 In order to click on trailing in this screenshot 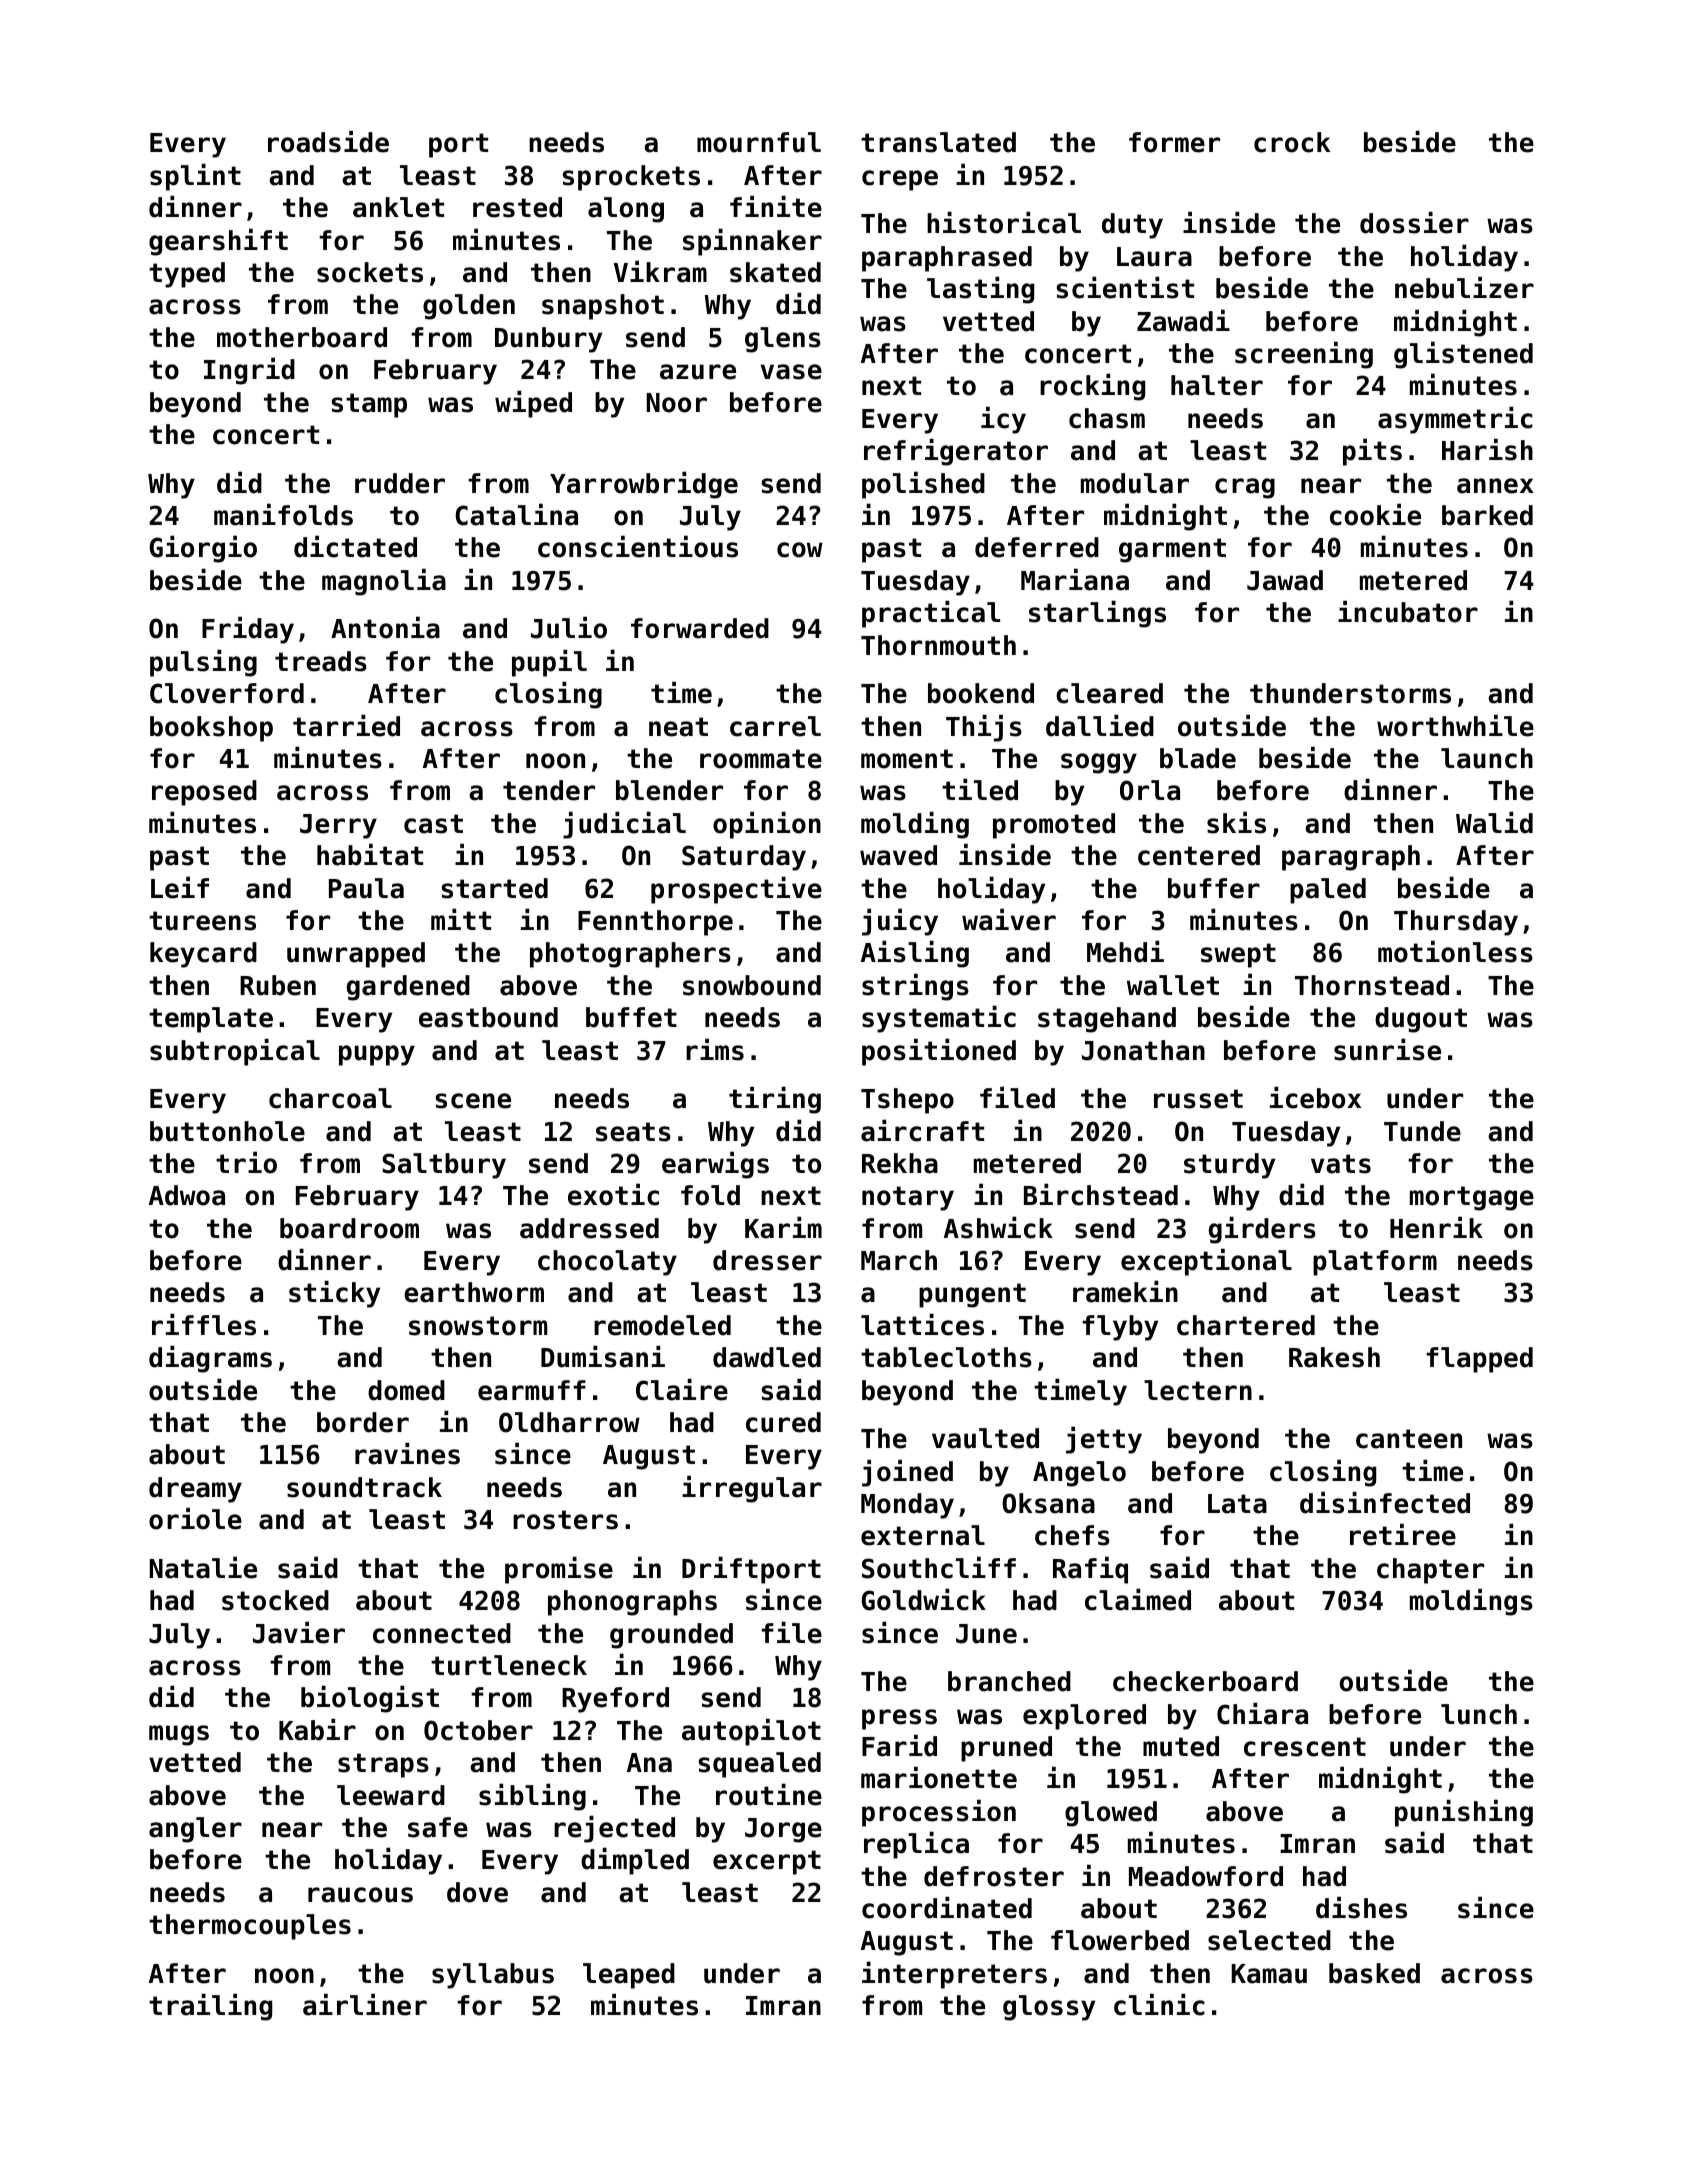, I will do `click(210, 2007)`.
